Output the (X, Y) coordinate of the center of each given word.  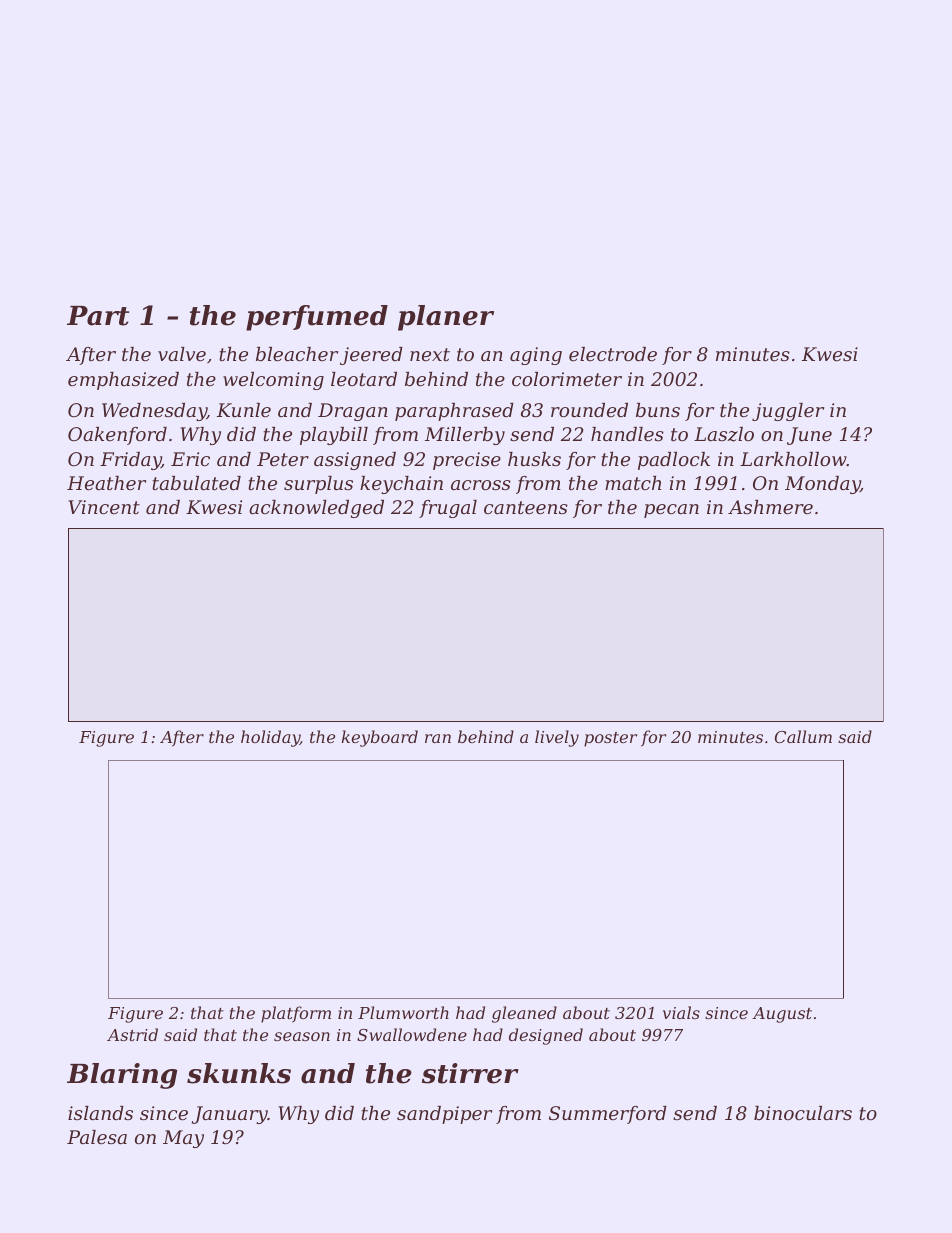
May (183, 1139)
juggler (788, 412)
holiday (270, 738)
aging (536, 356)
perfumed (317, 318)
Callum (803, 736)
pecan (671, 511)
